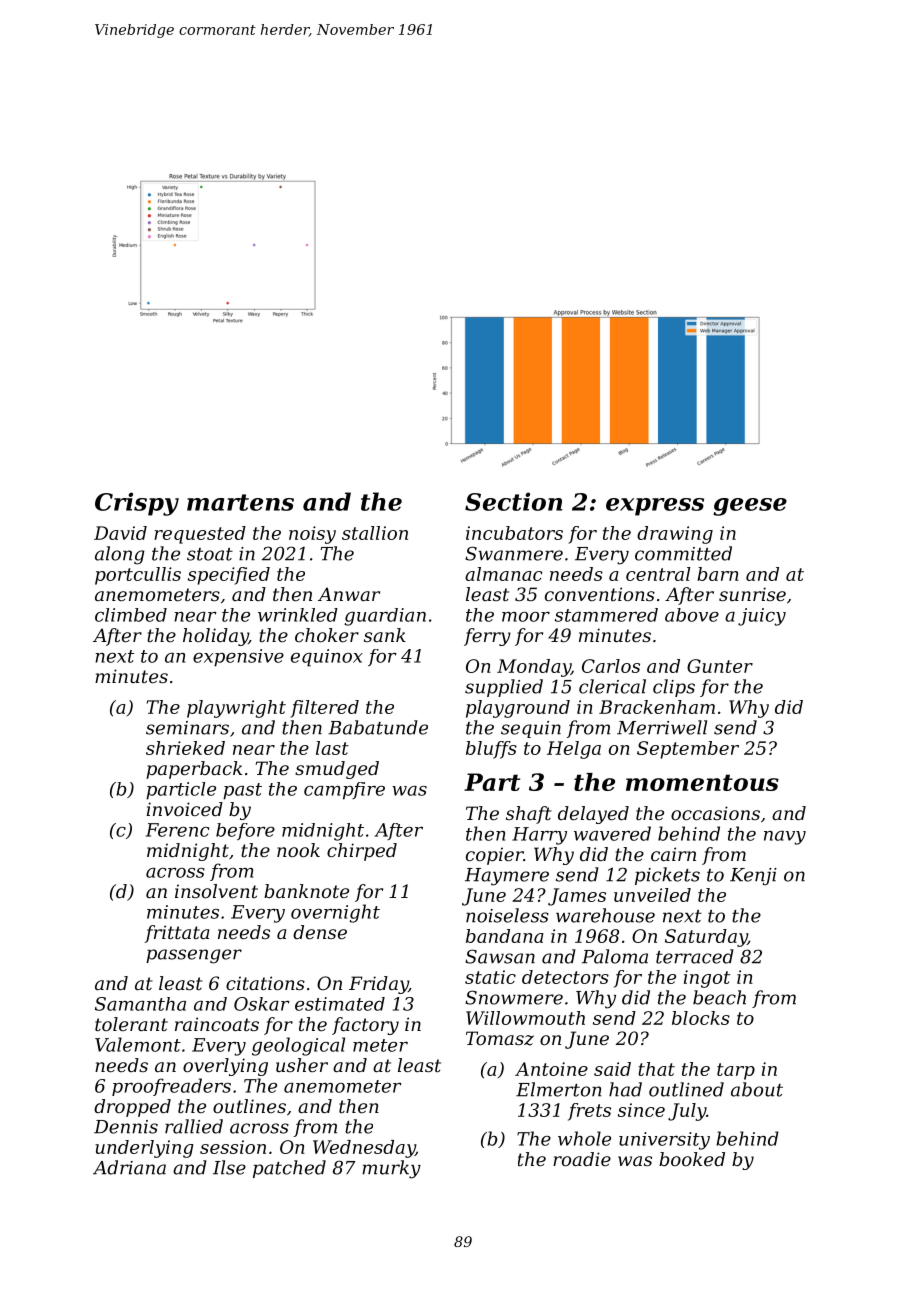 The image size is (908, 1316). Describe the element at coordinates (240, 502) in the document. I see `martens` at that location.
